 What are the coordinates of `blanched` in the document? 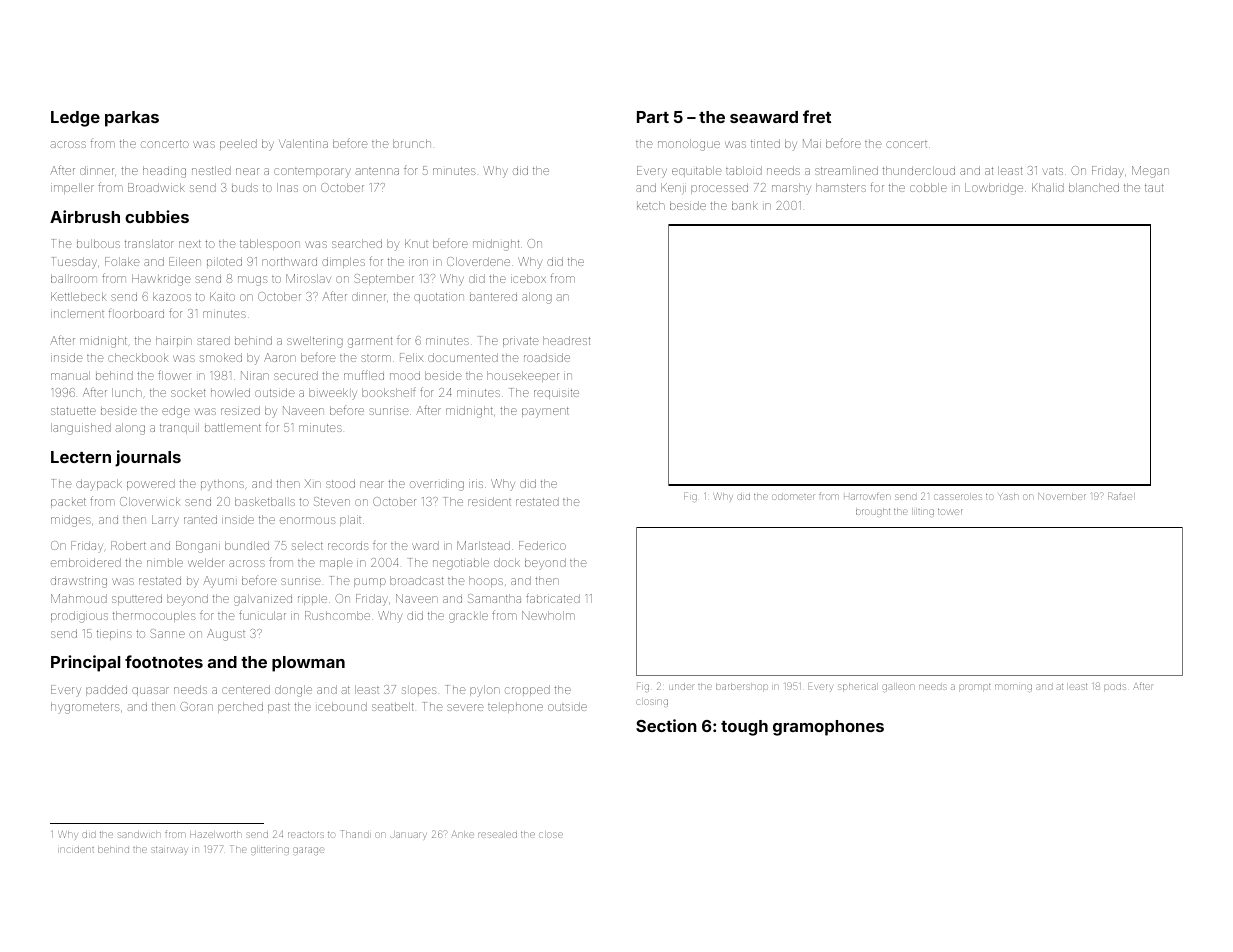 It's located at (1094, 187).
